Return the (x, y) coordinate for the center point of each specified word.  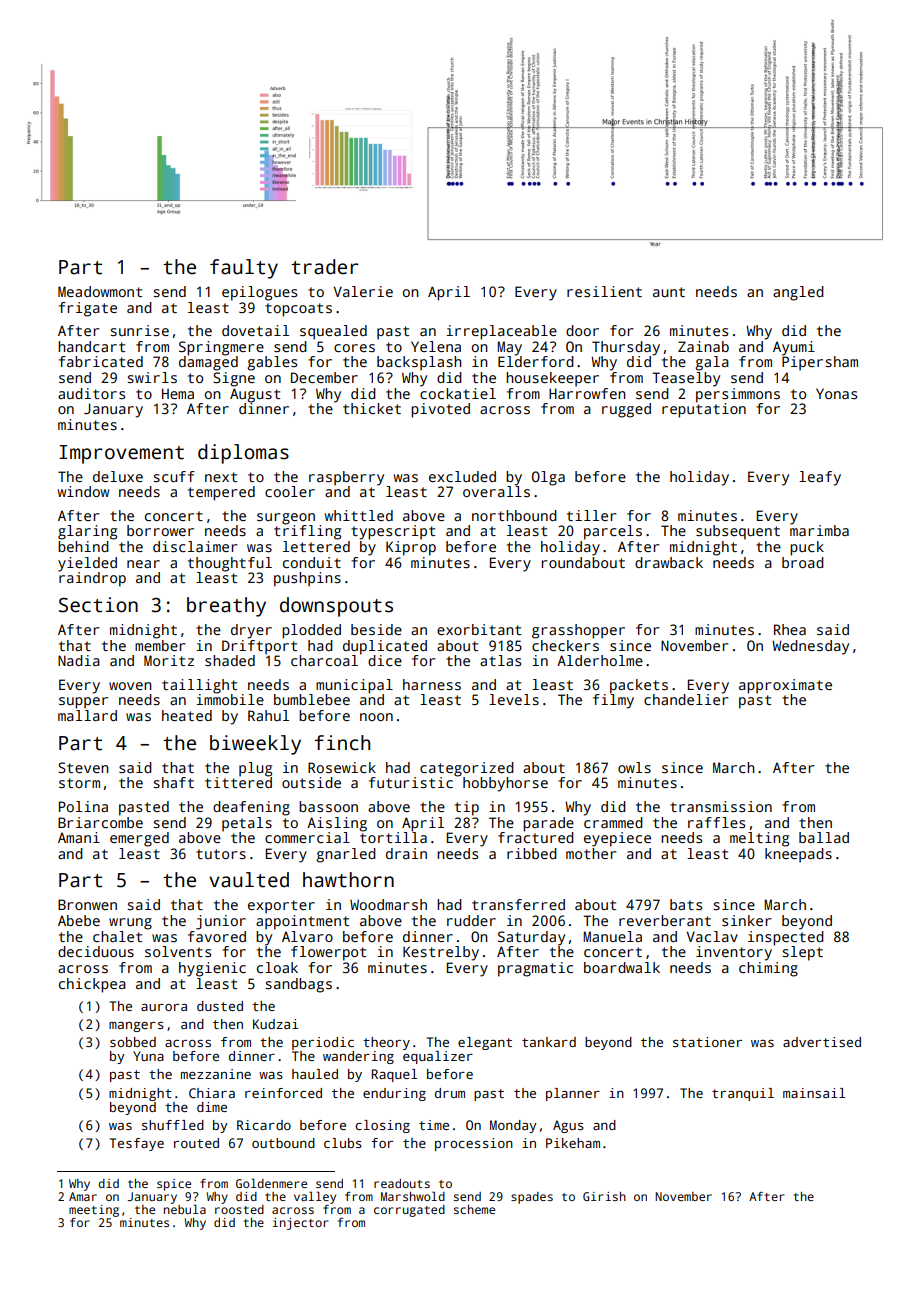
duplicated (385, 647)
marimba (819, 530)
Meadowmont (100, 291)
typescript (393, 532)
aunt (669, 292)
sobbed (133, 1042)
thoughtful (230, 564)
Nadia (79, 660)
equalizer (438, 1057)
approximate (785, 686)
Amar (83, 1196)
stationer (707, 1042)
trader (324, 267)
